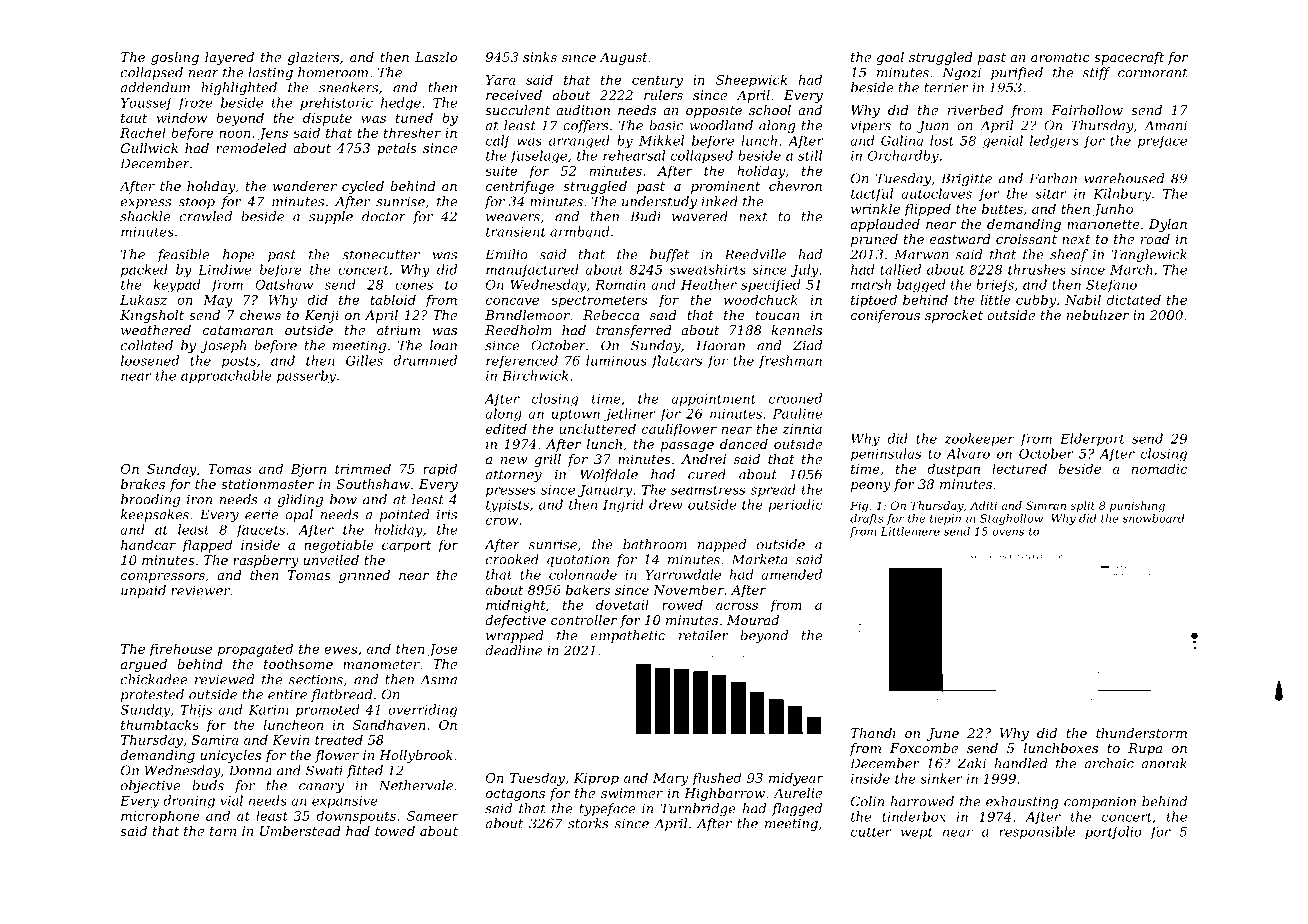 This screenshot has height=924, width=1308. What do you see at coordinates (954, 316) in the screenshot?
I see `sprocket` at bounding box center [954, 316].
